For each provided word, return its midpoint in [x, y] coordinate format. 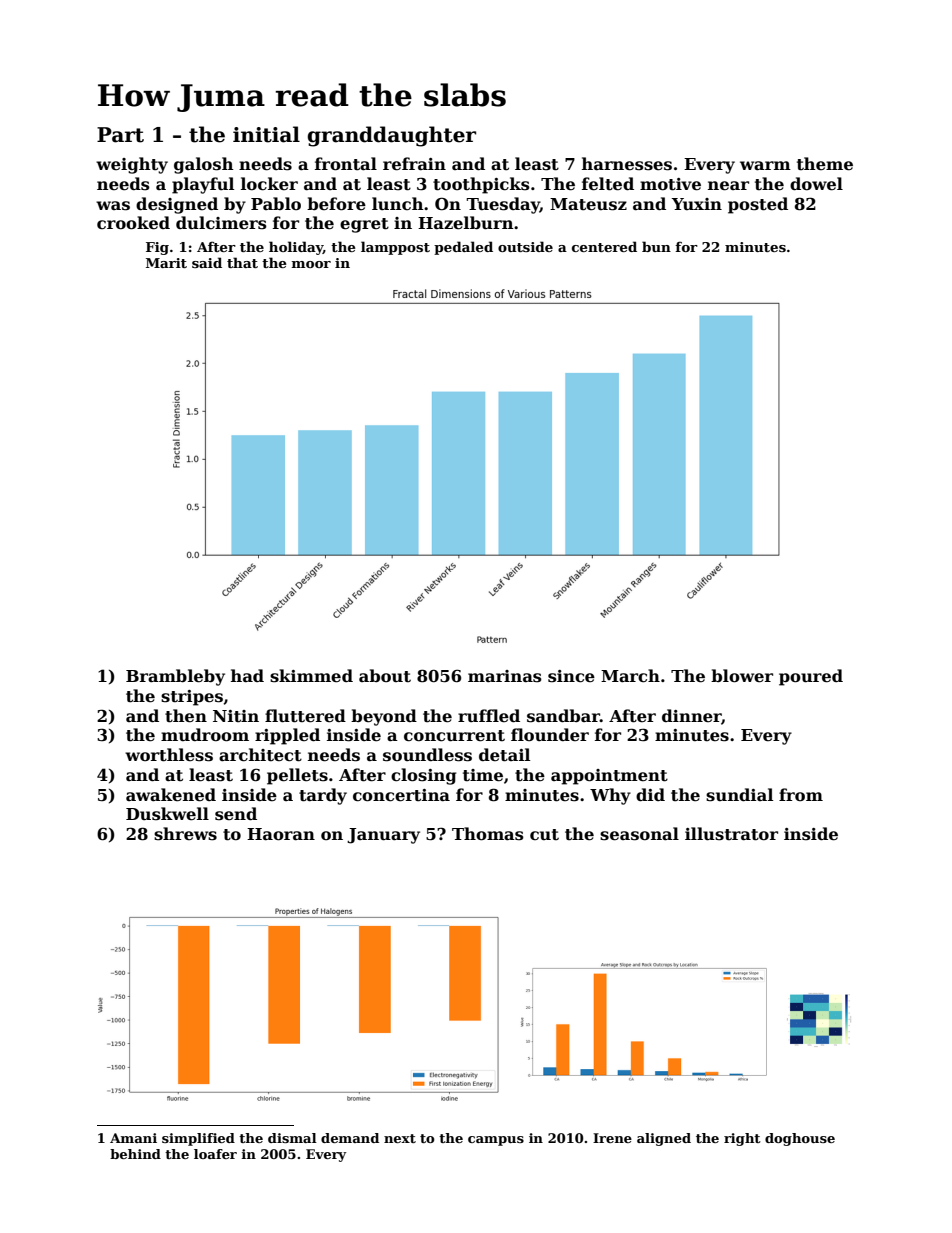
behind [135, 1154]
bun [656, 246]
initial [266, 134]
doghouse [800, 1139]
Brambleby [175, 677]
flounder [550, 734]
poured [811, 677]
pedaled [463, 248]
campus [496, 1141]
